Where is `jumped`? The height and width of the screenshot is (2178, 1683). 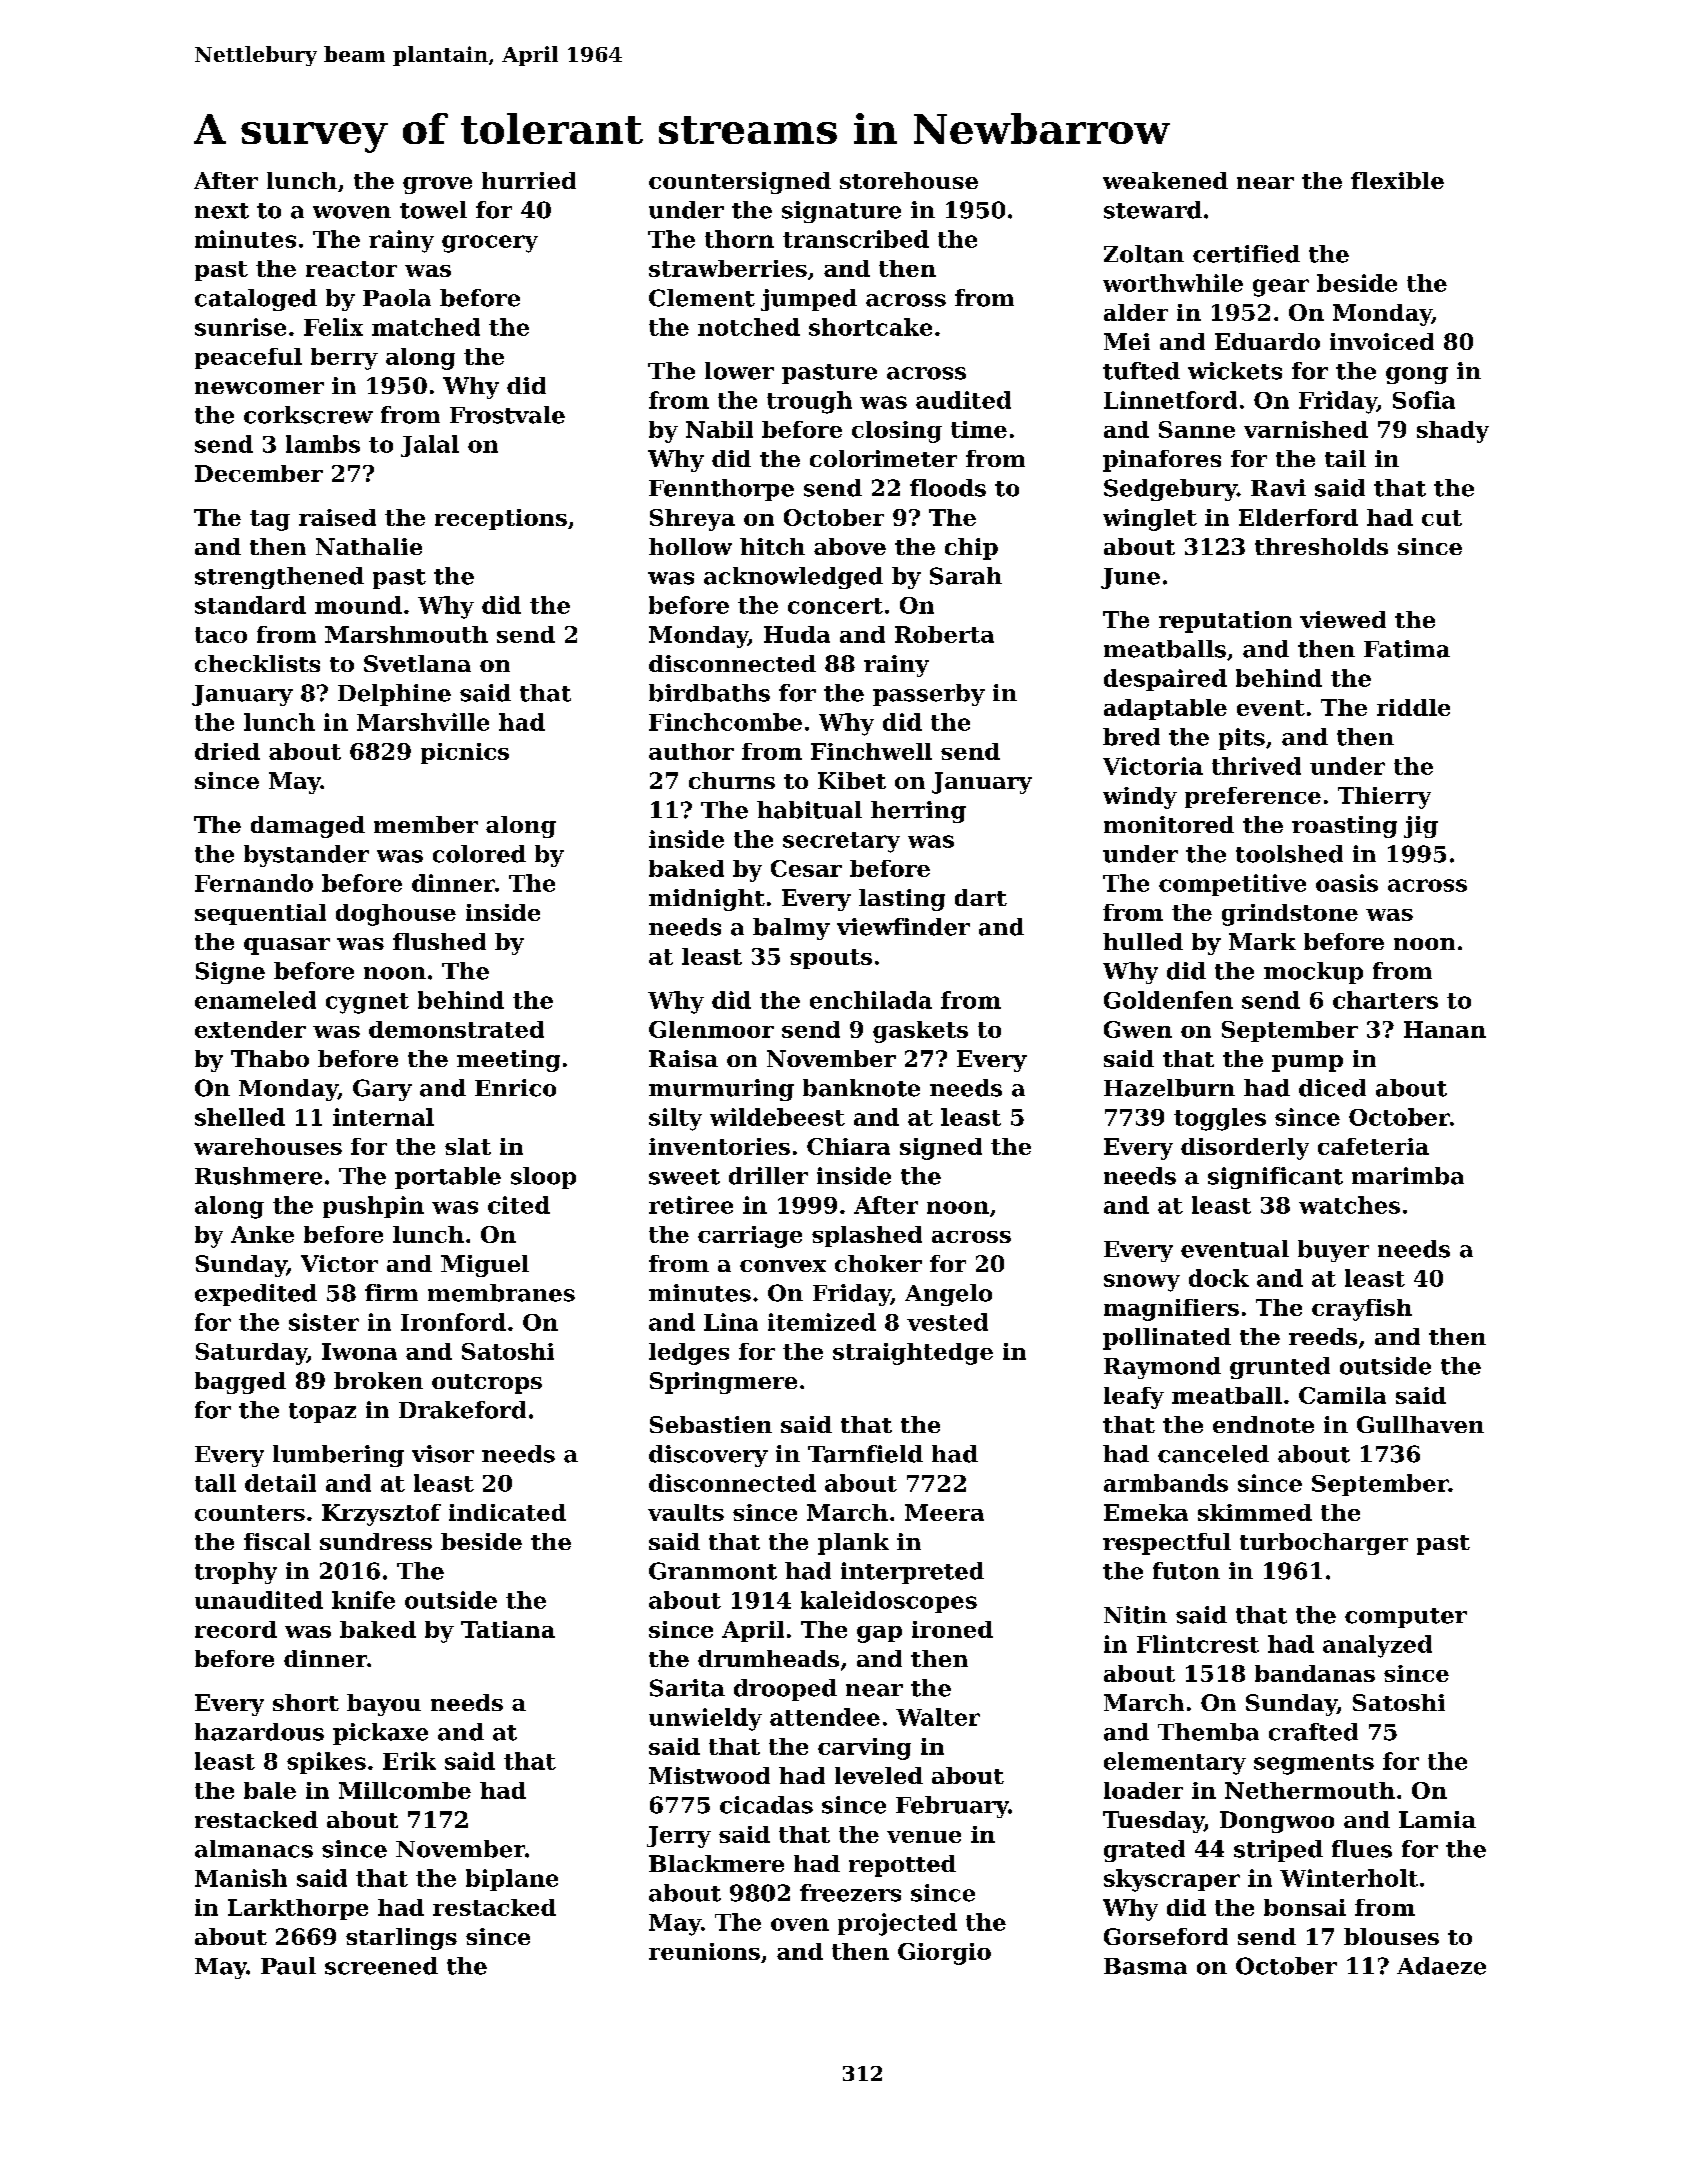 jumped is located at coordinates (809, 300).
